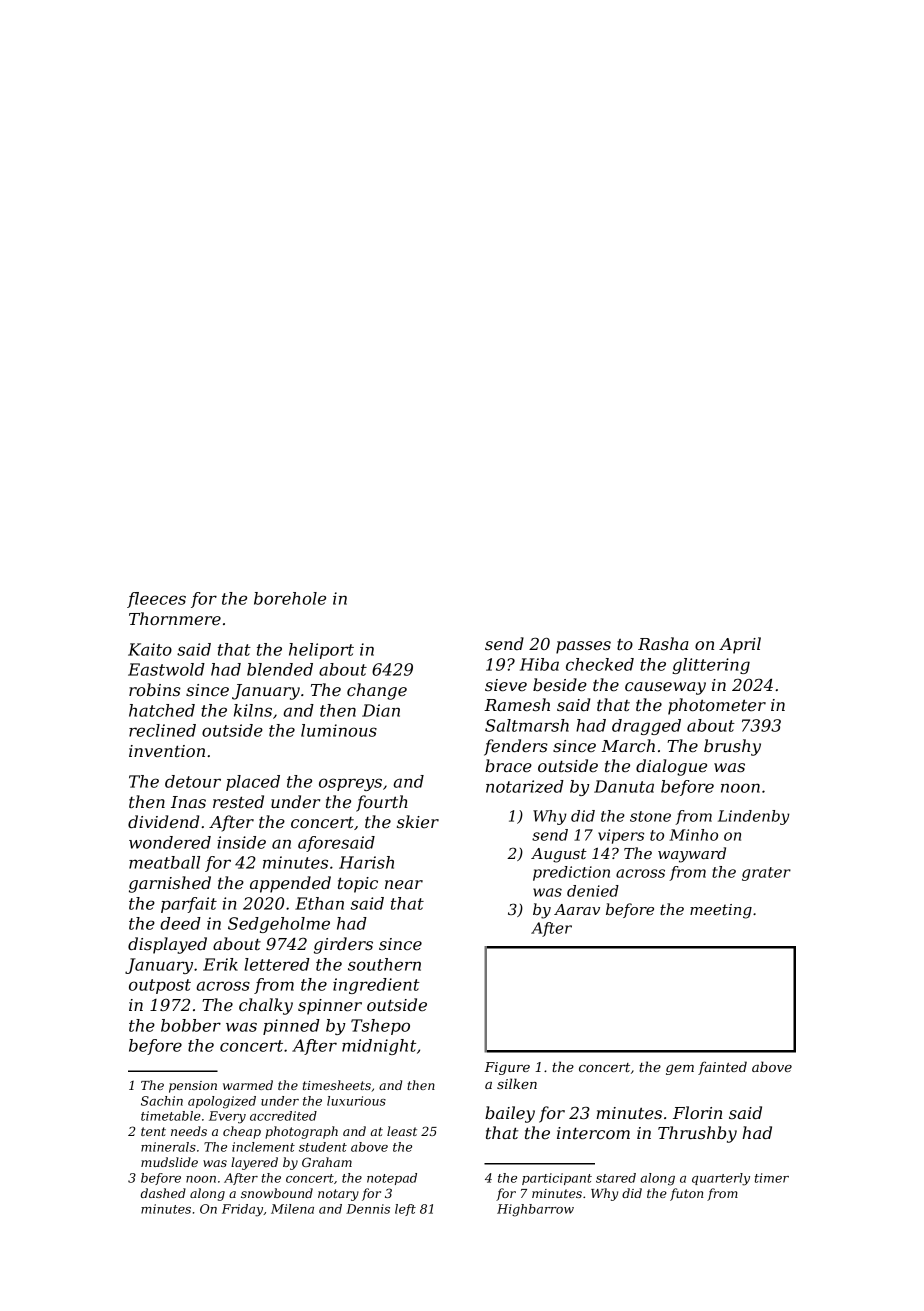 The width and height of the document is (924, 1311). I want to click on grater, so click(766, 874).
